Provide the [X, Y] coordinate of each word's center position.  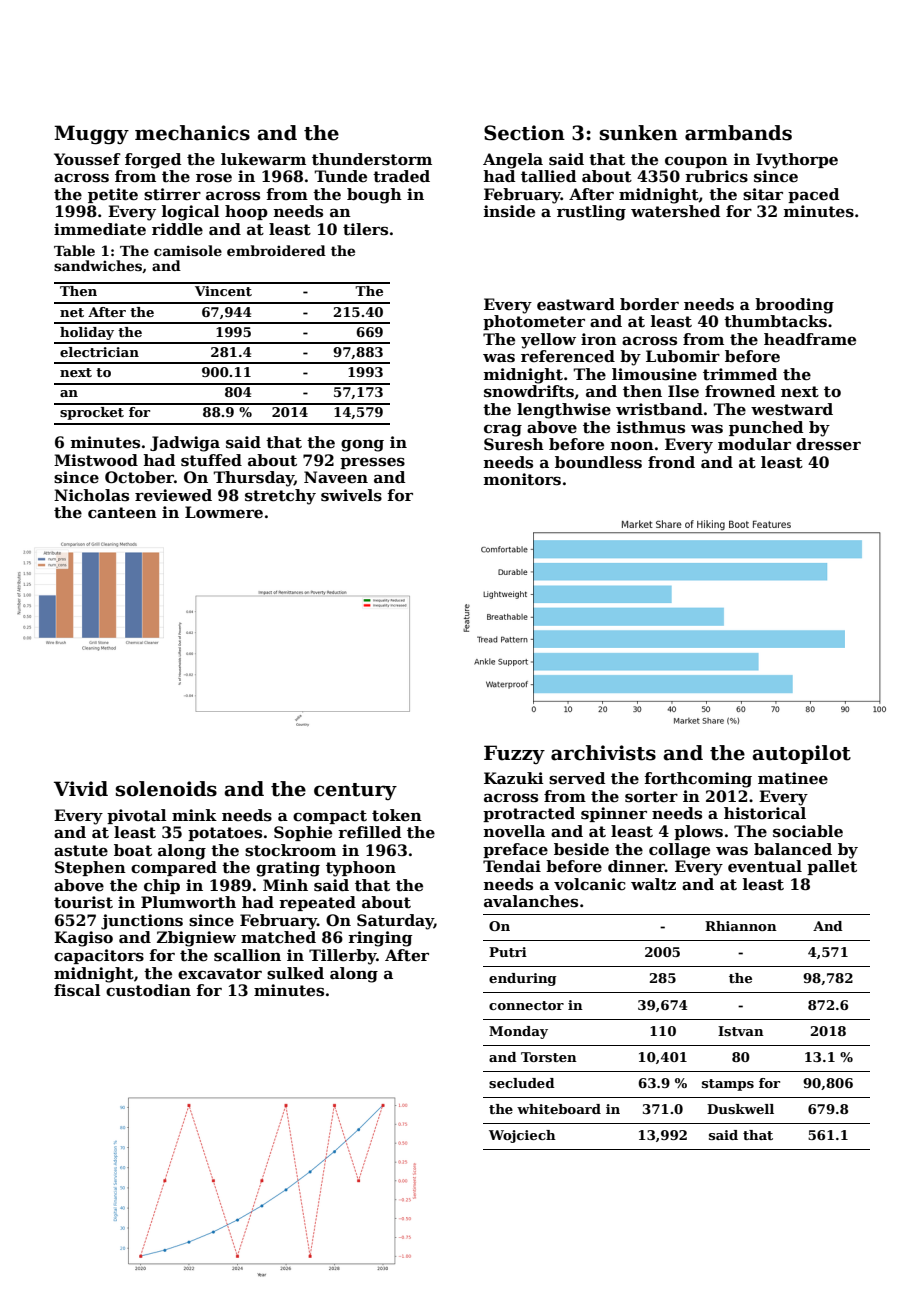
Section [524, 133]
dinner [636, 866]
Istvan [741, 1031]
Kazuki [514, 778]
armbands [738, 133]
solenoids [166, 789]
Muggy [91, 135]
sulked [295, 973]
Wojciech [522, 1136]
